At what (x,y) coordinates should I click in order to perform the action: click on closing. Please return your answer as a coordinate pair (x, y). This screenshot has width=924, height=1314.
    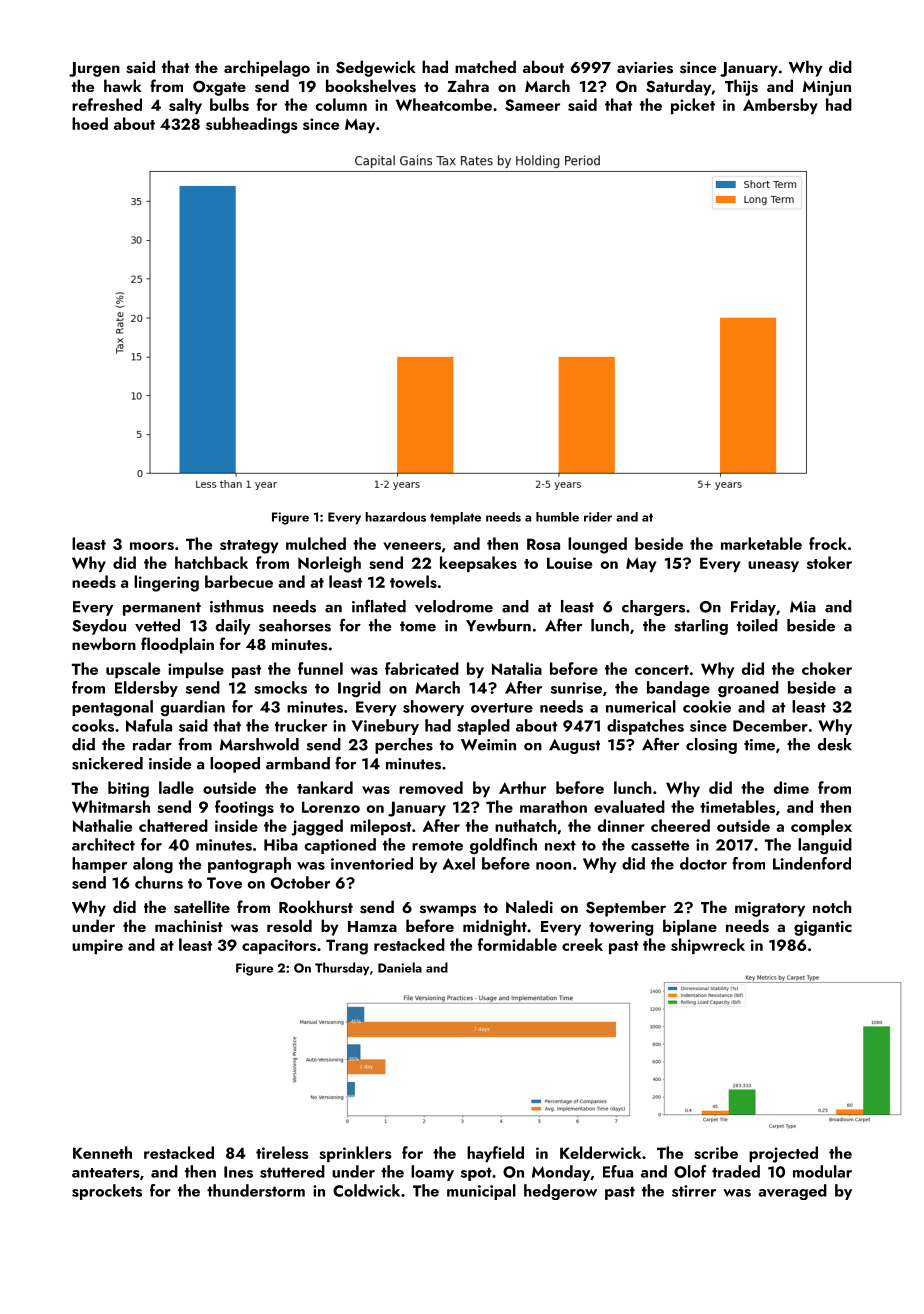
    Looking at the image, I should click on (711, 746).
